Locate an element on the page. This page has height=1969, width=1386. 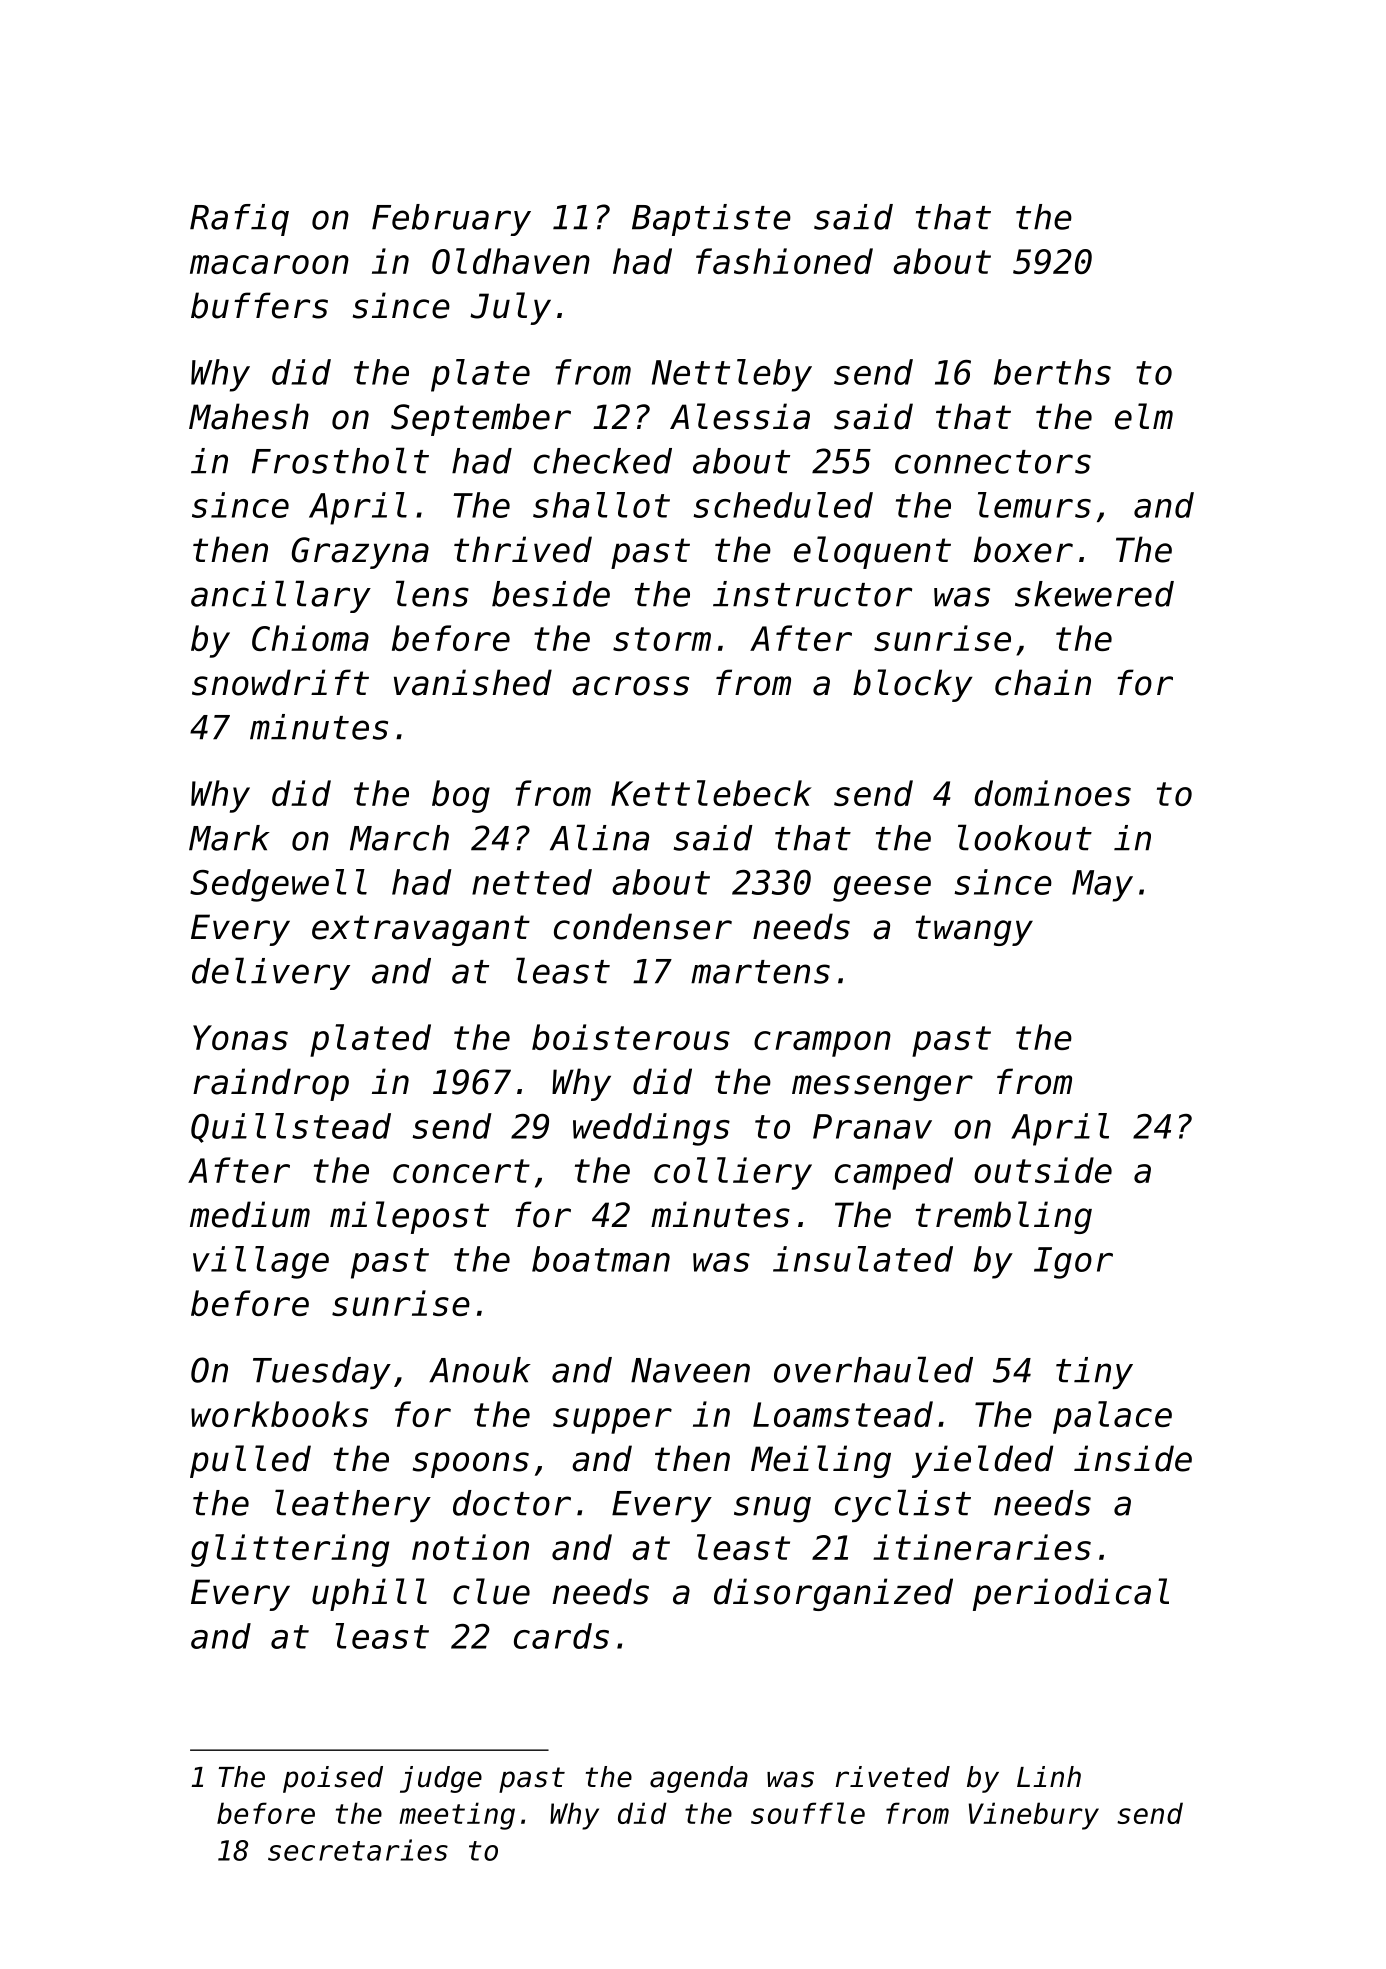
Vinebury is located at coordinates (1034, 1816).
